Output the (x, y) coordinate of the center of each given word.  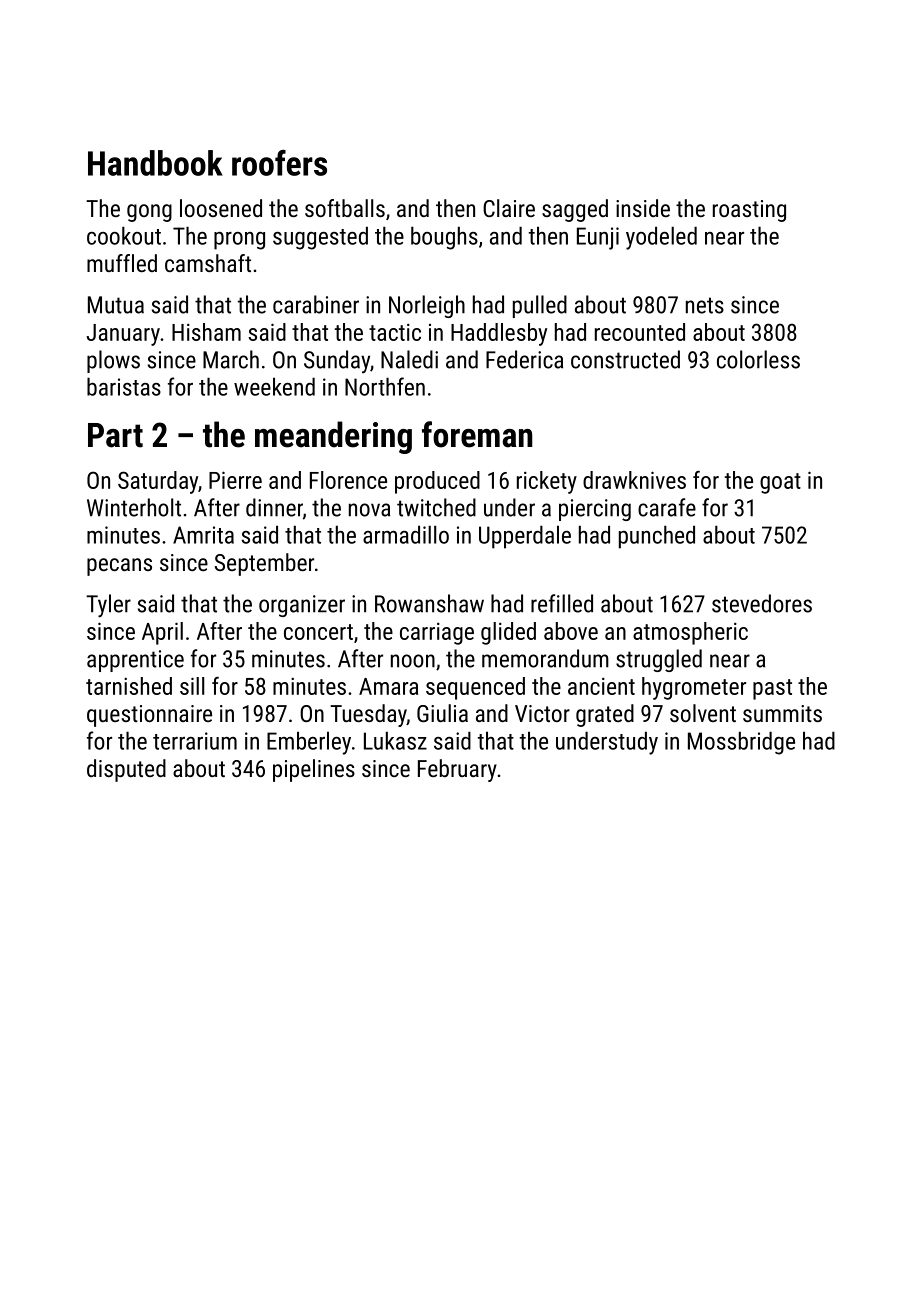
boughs (444, 238)
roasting (749, 211)
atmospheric (690, 633)
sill (192, 686)
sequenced (475, 688)
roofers (279, 163)
